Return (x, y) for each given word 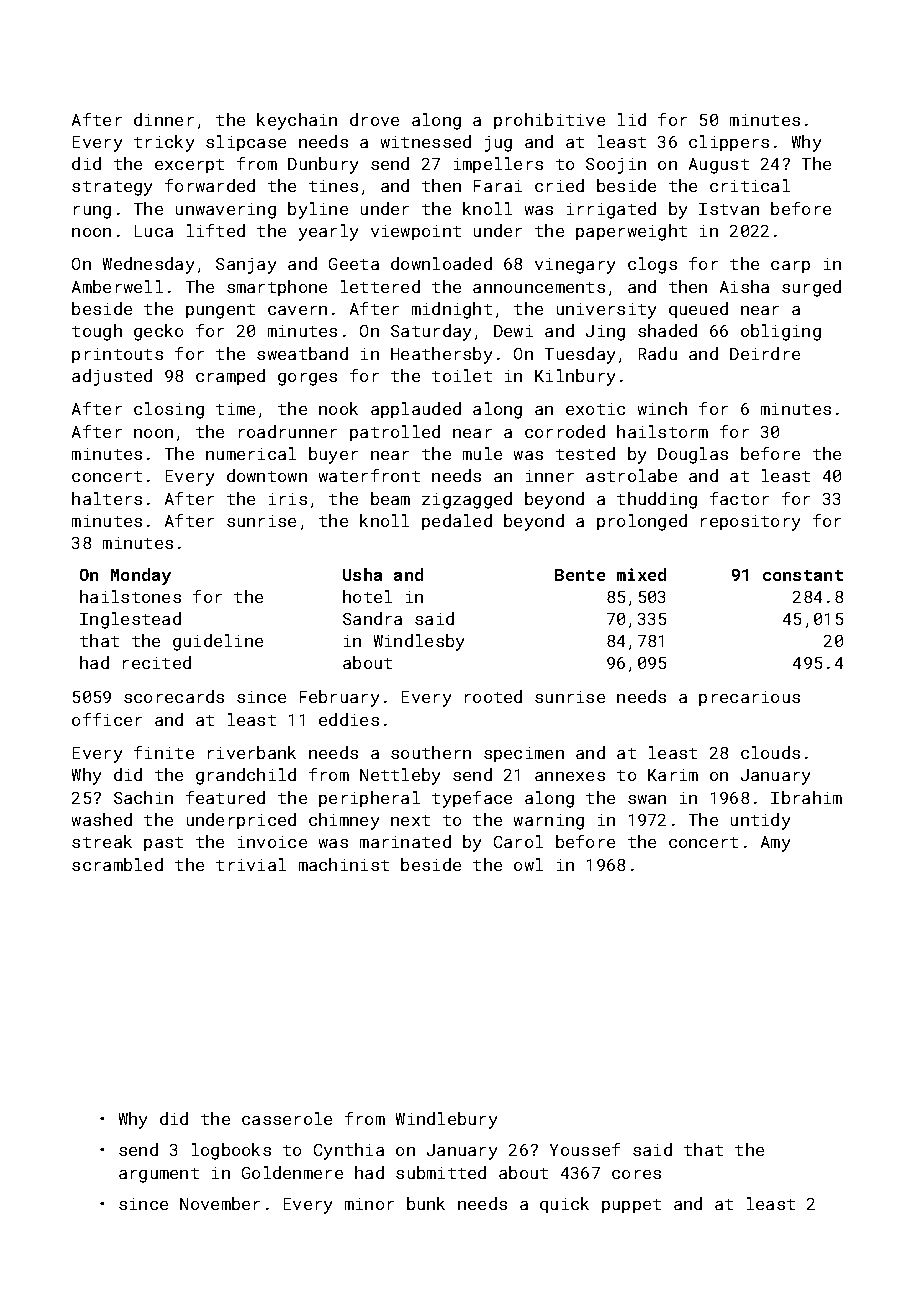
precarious (749, 698)
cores (636, 1174)
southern (431, 752)
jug (498, 144)
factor (739, 498)
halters (107, 498)
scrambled (117, 864)
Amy (775, 844)
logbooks (231, 1151)
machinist (344, 864)
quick (564, 1205)
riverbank (252, 752)
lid (632, 119)
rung (92, 212)
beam (390, 498)
